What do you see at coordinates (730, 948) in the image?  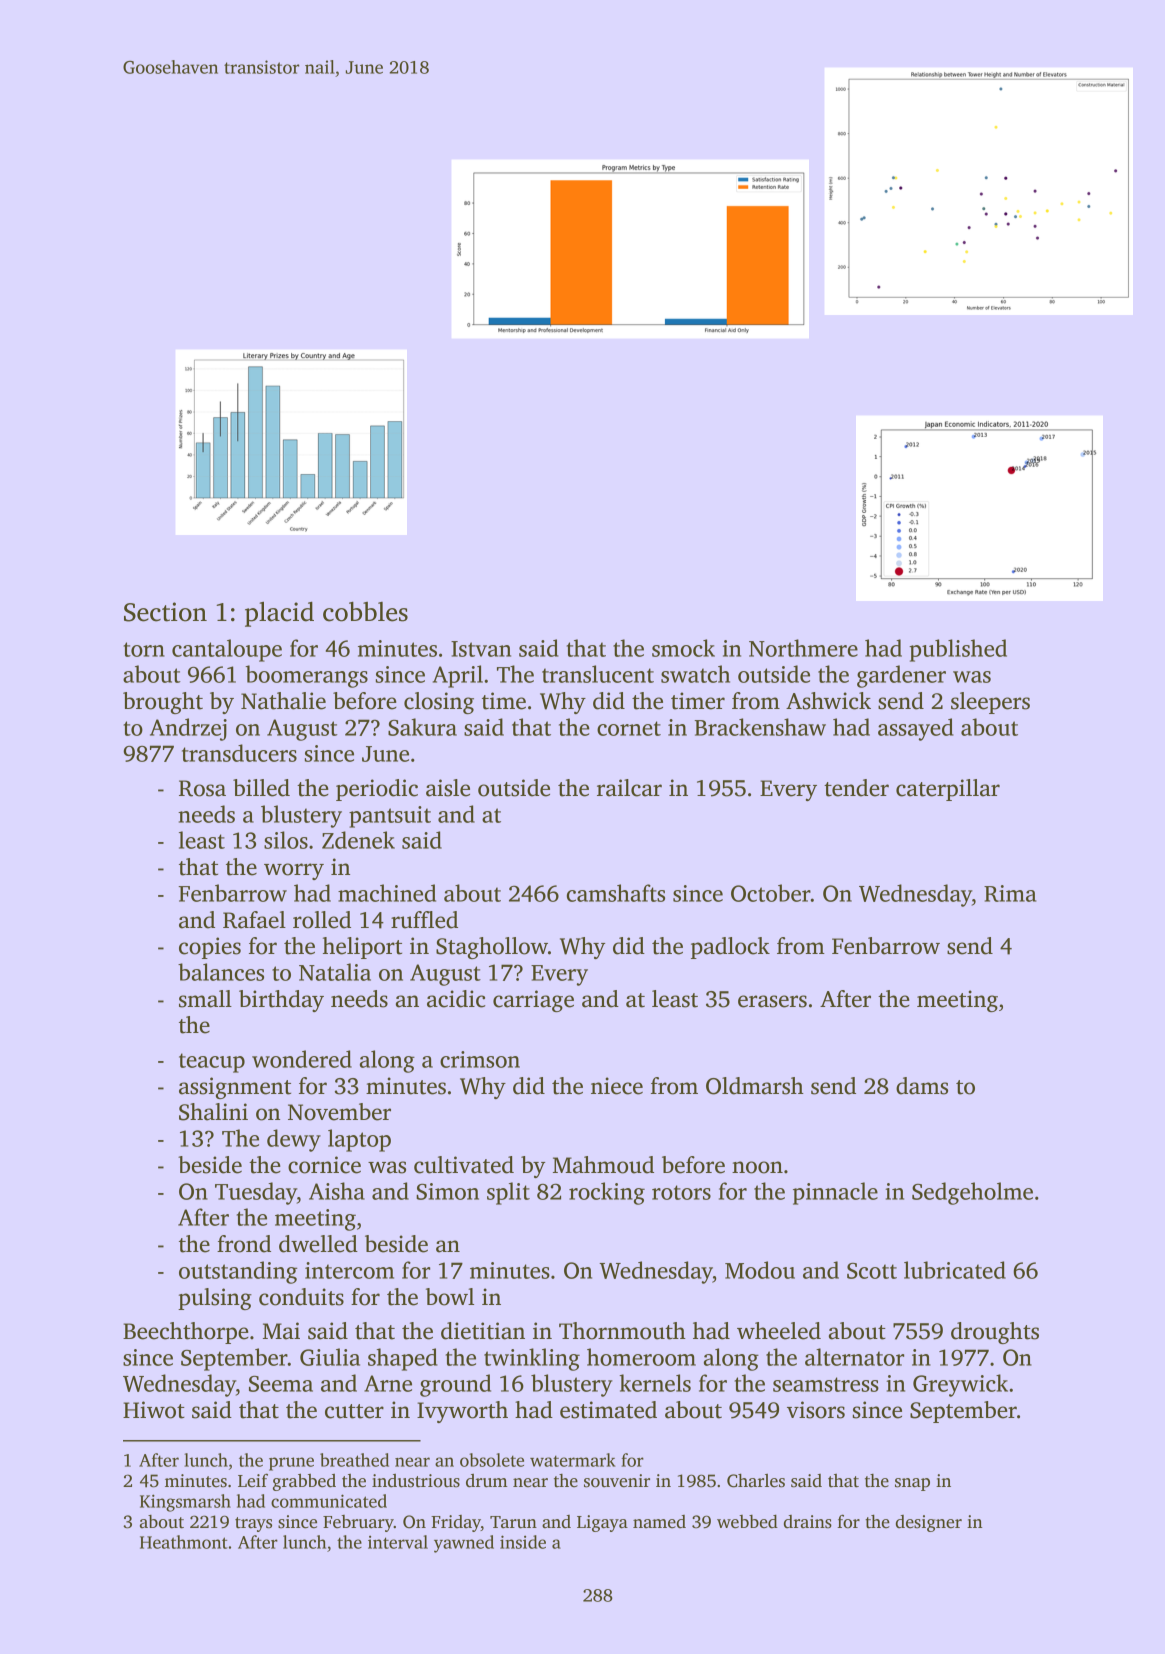 I see `padlock` at bounding box center [730, 948].
